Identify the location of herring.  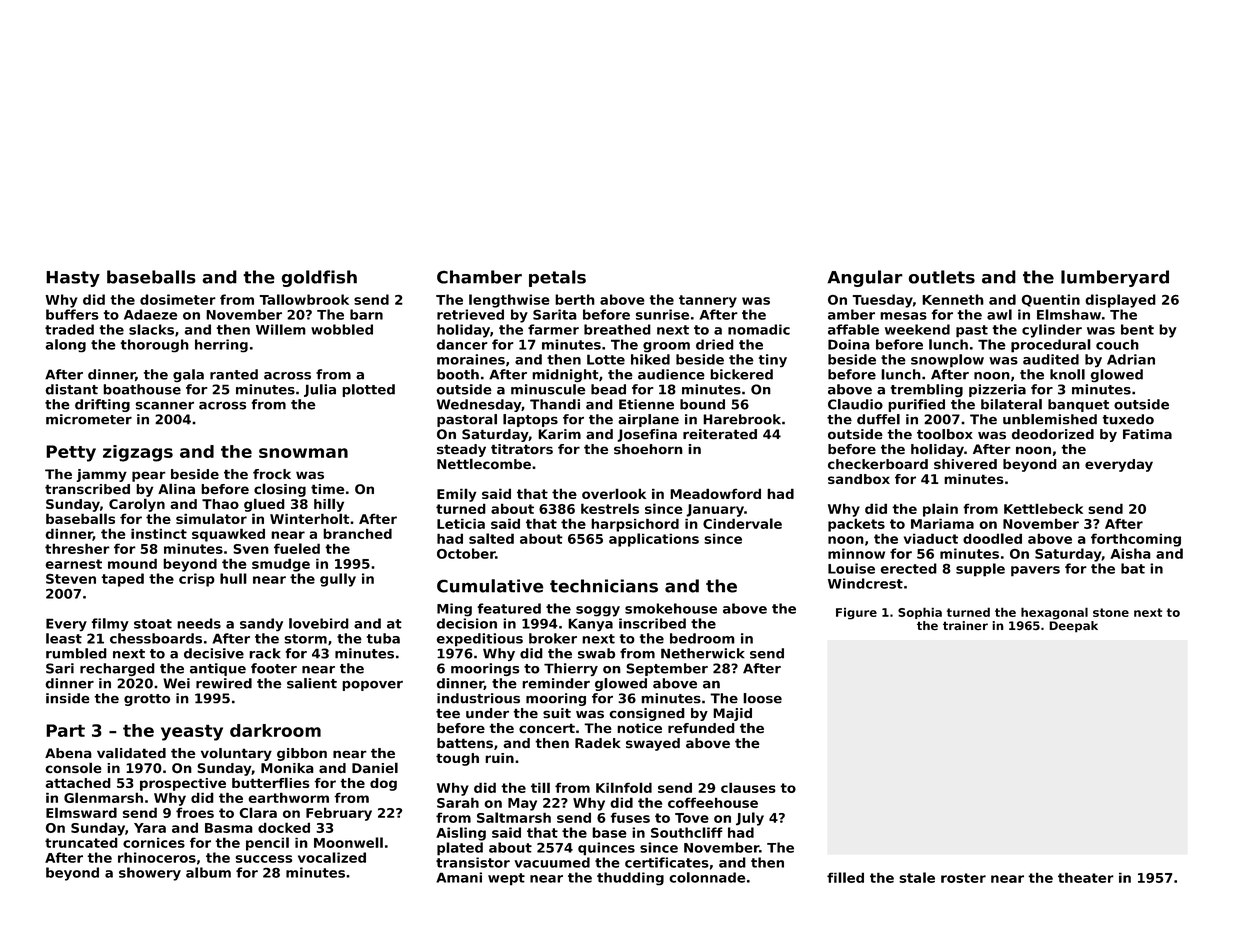
(221, 345).
